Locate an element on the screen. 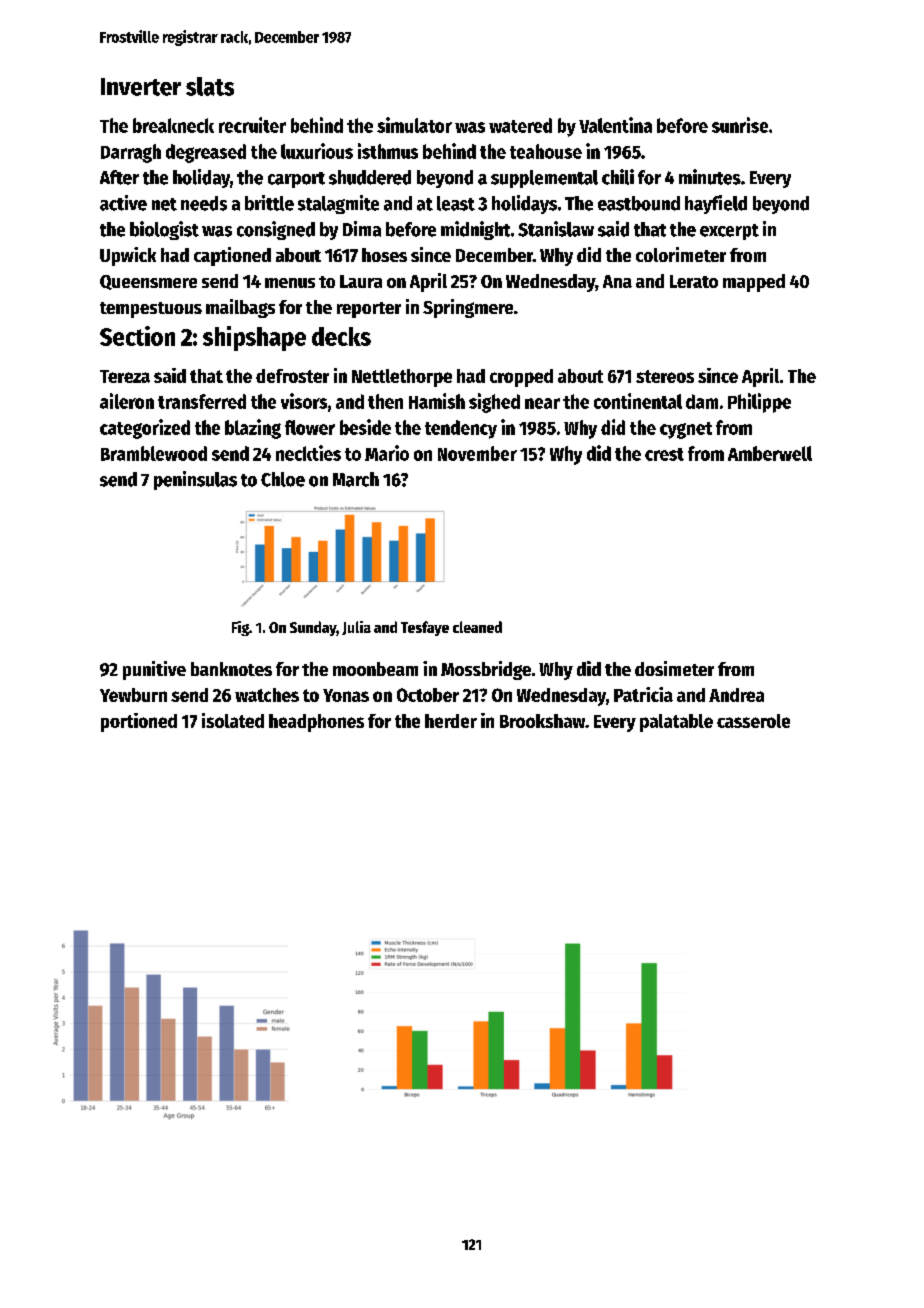  mapped is located at coordinates (754, 283).
